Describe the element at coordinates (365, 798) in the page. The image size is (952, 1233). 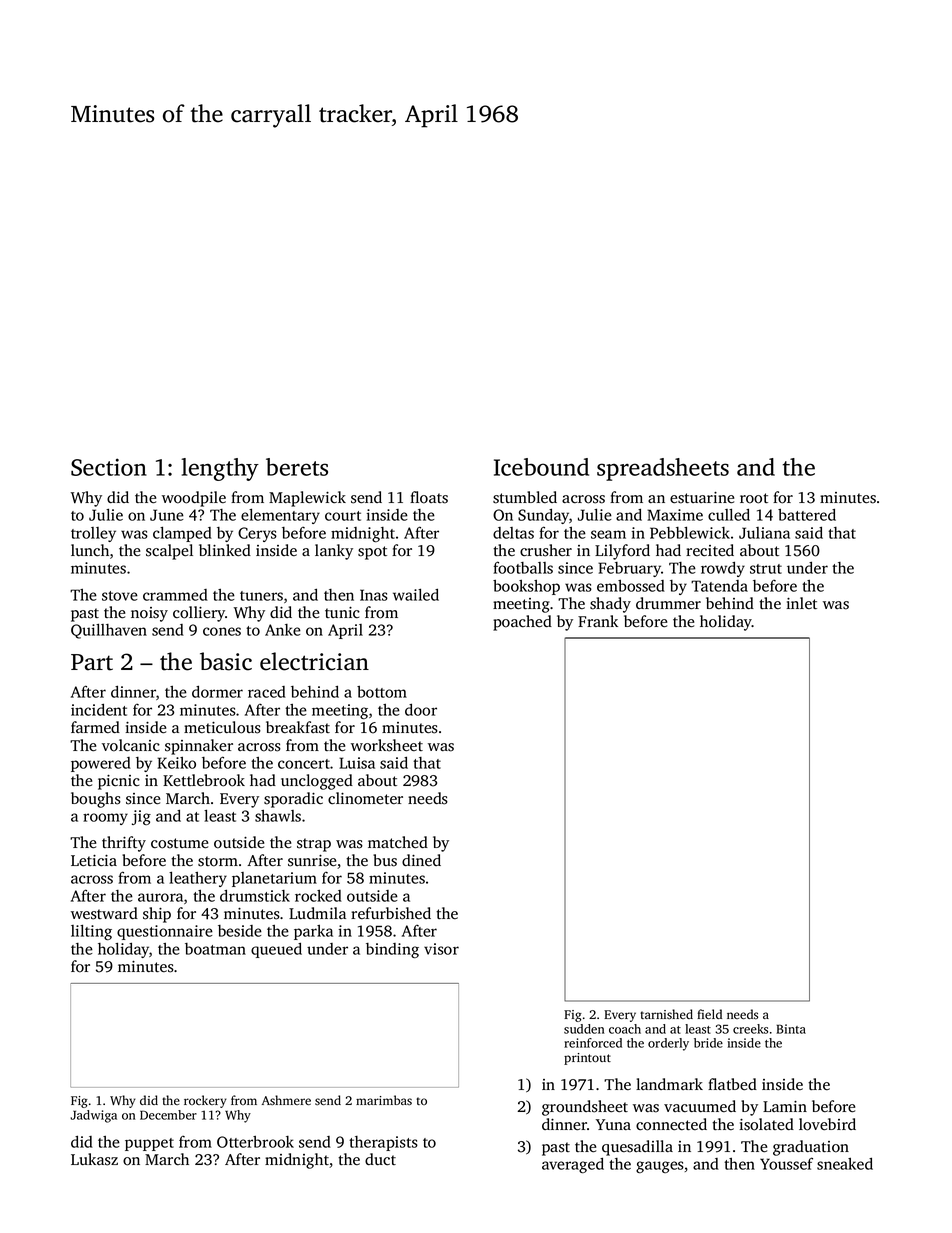
I see `clinometer` at that location.
